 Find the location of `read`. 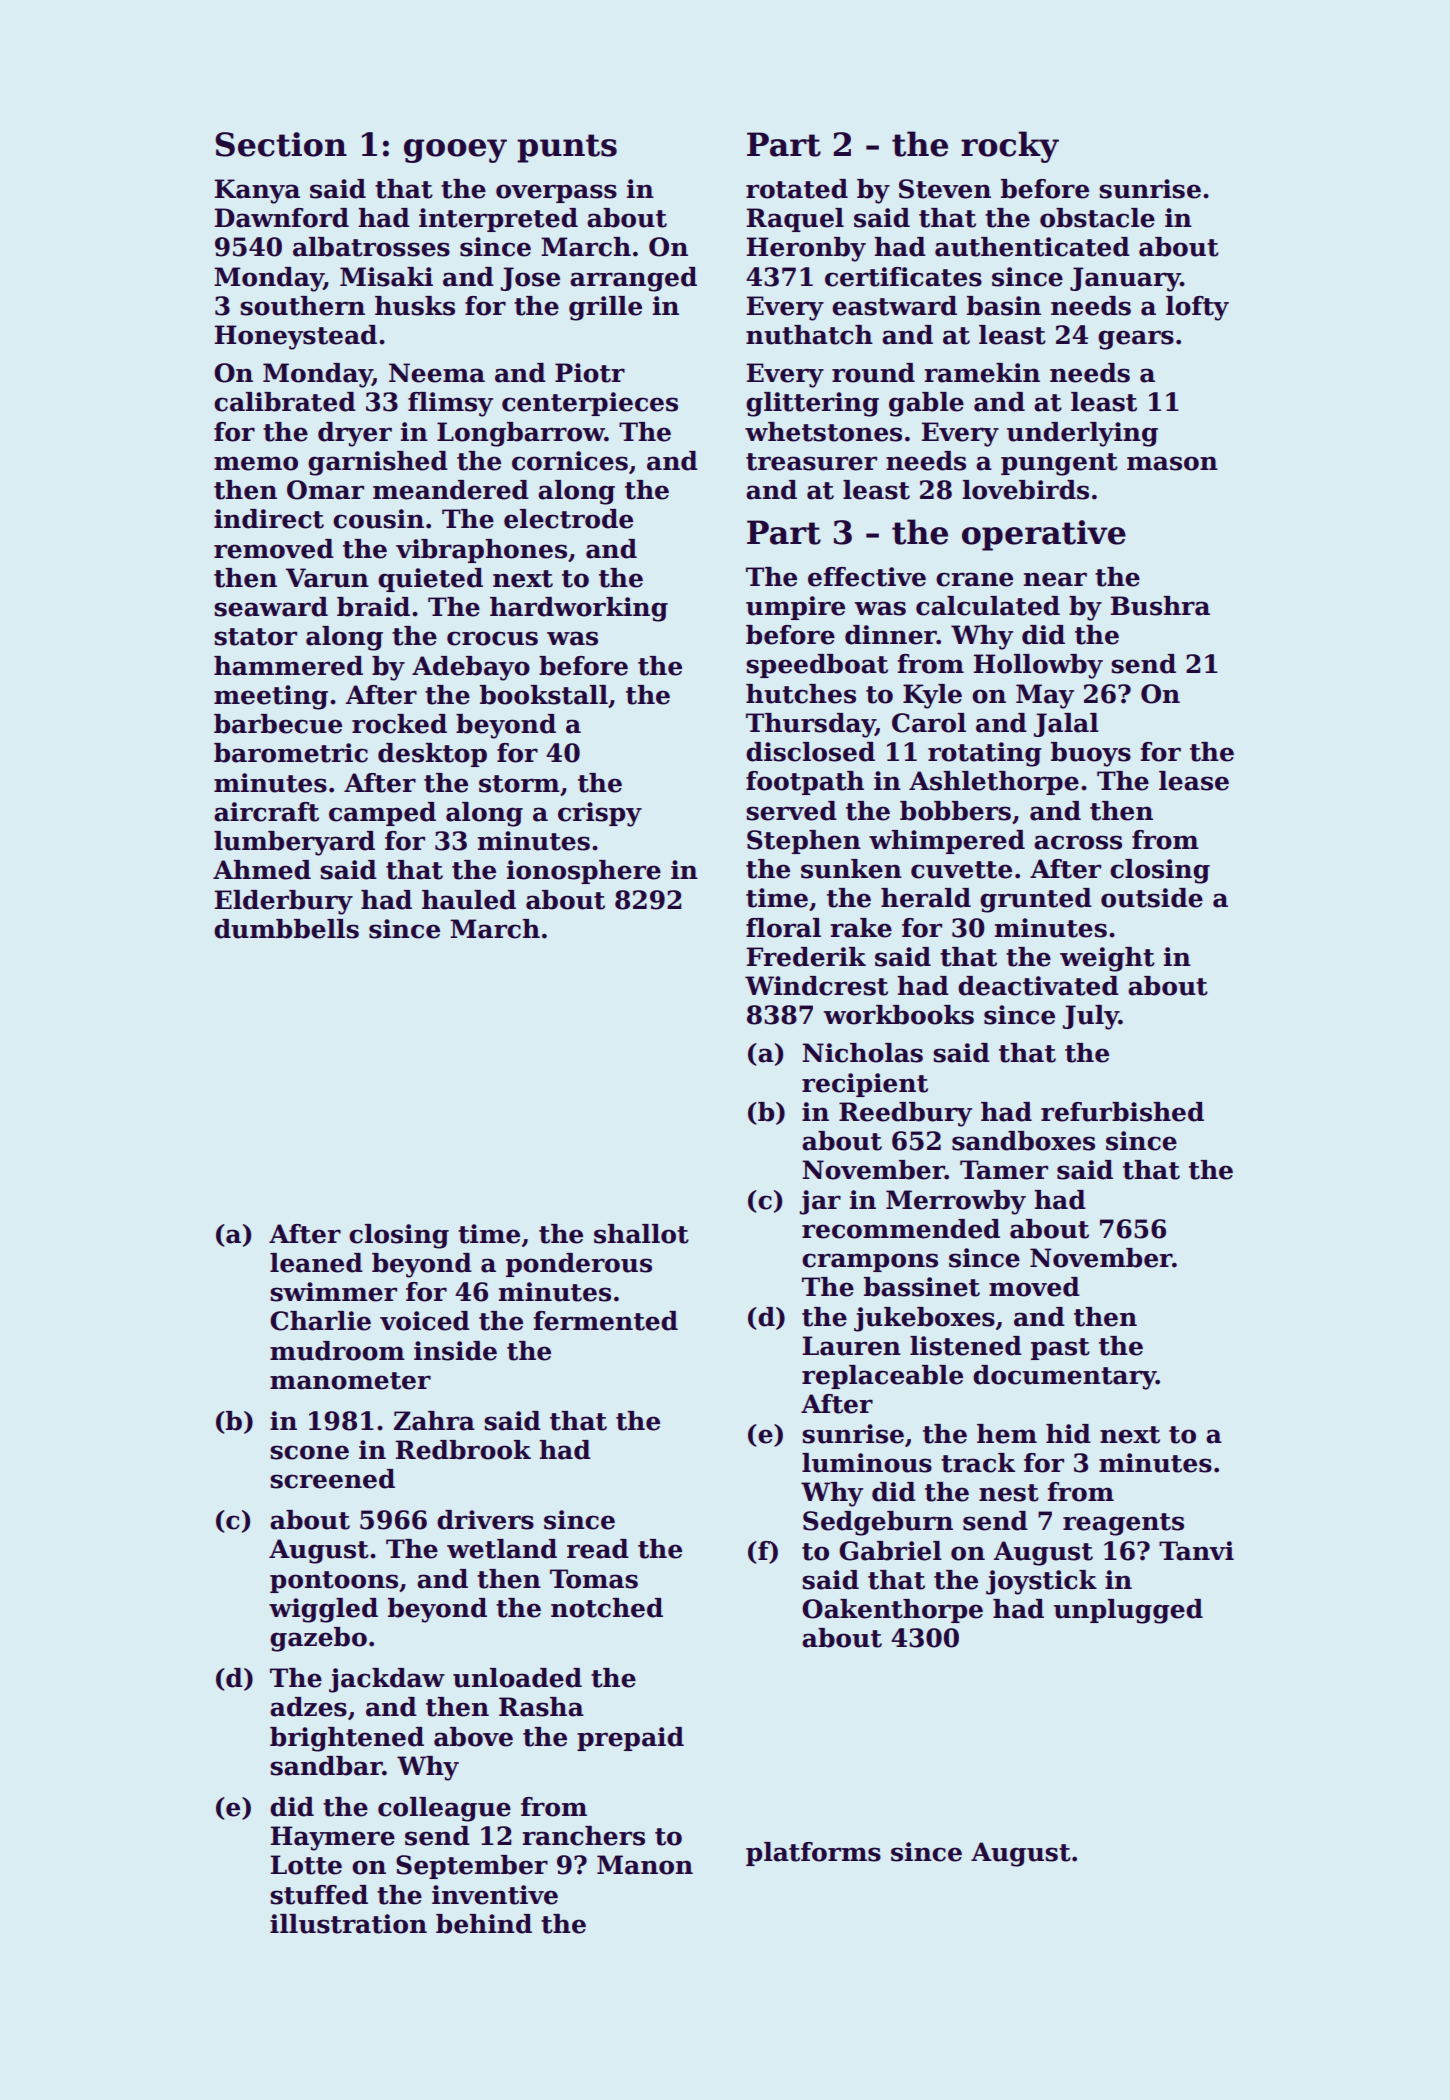

read is located at coordinates (598, 1549).
